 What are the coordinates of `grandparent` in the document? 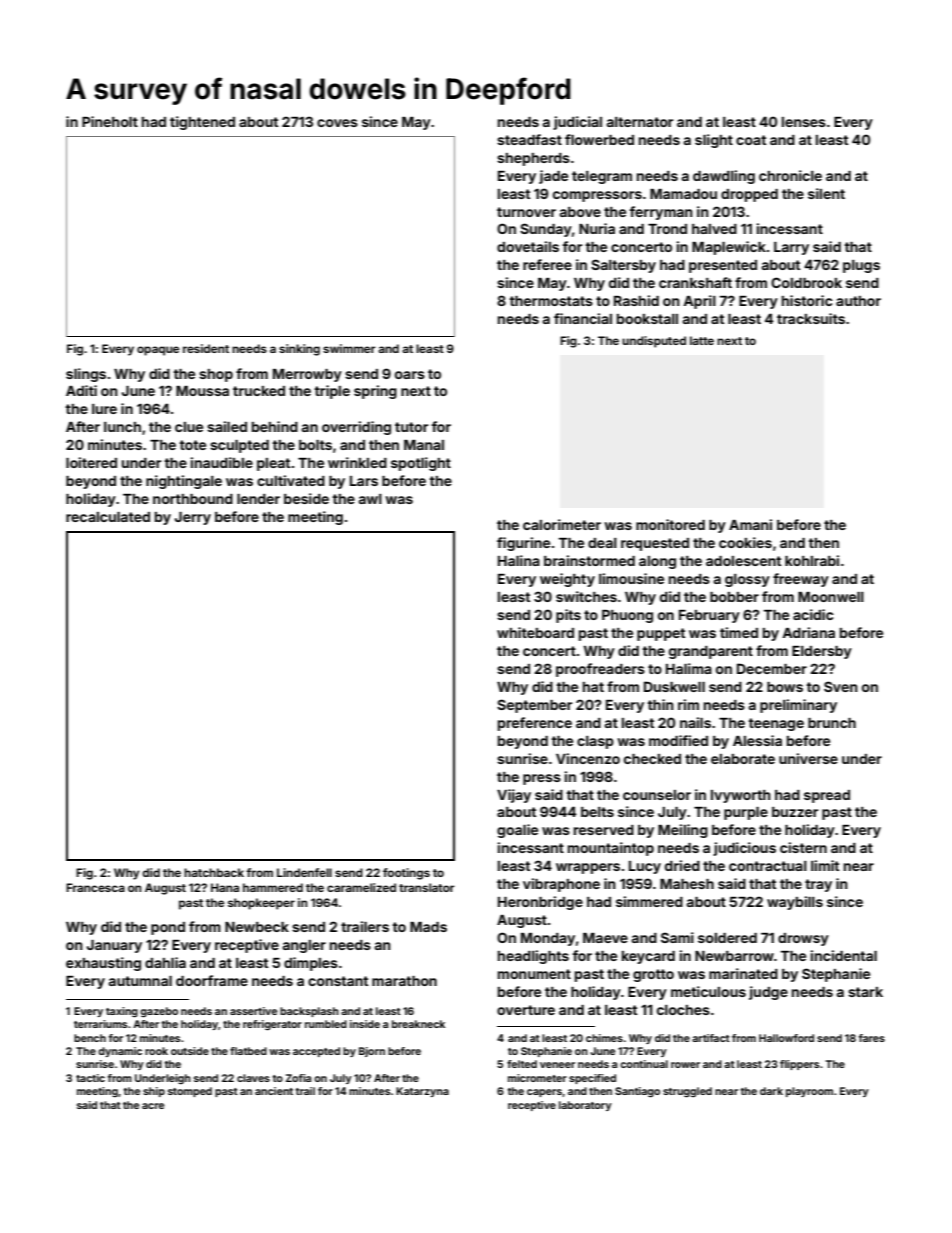 It's located at (711, 652).
